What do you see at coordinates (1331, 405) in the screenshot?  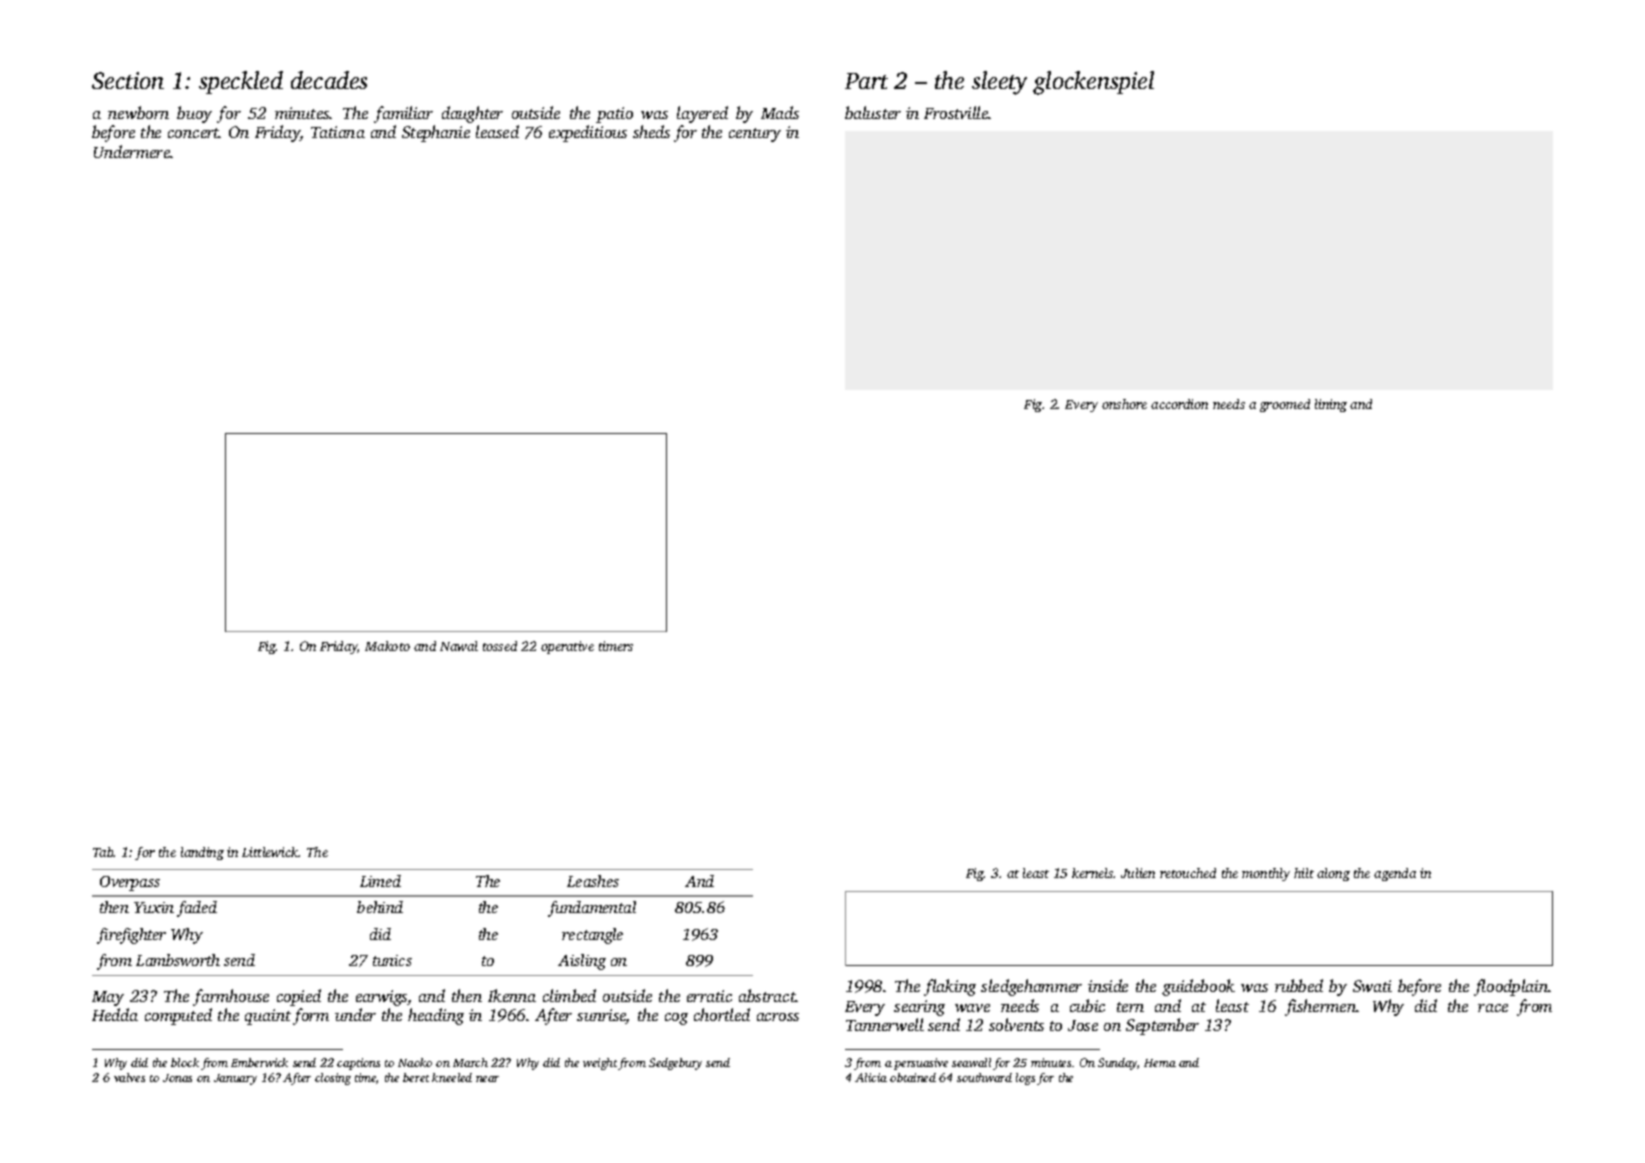 I see `lining` at bounding box center [1331, 405].
